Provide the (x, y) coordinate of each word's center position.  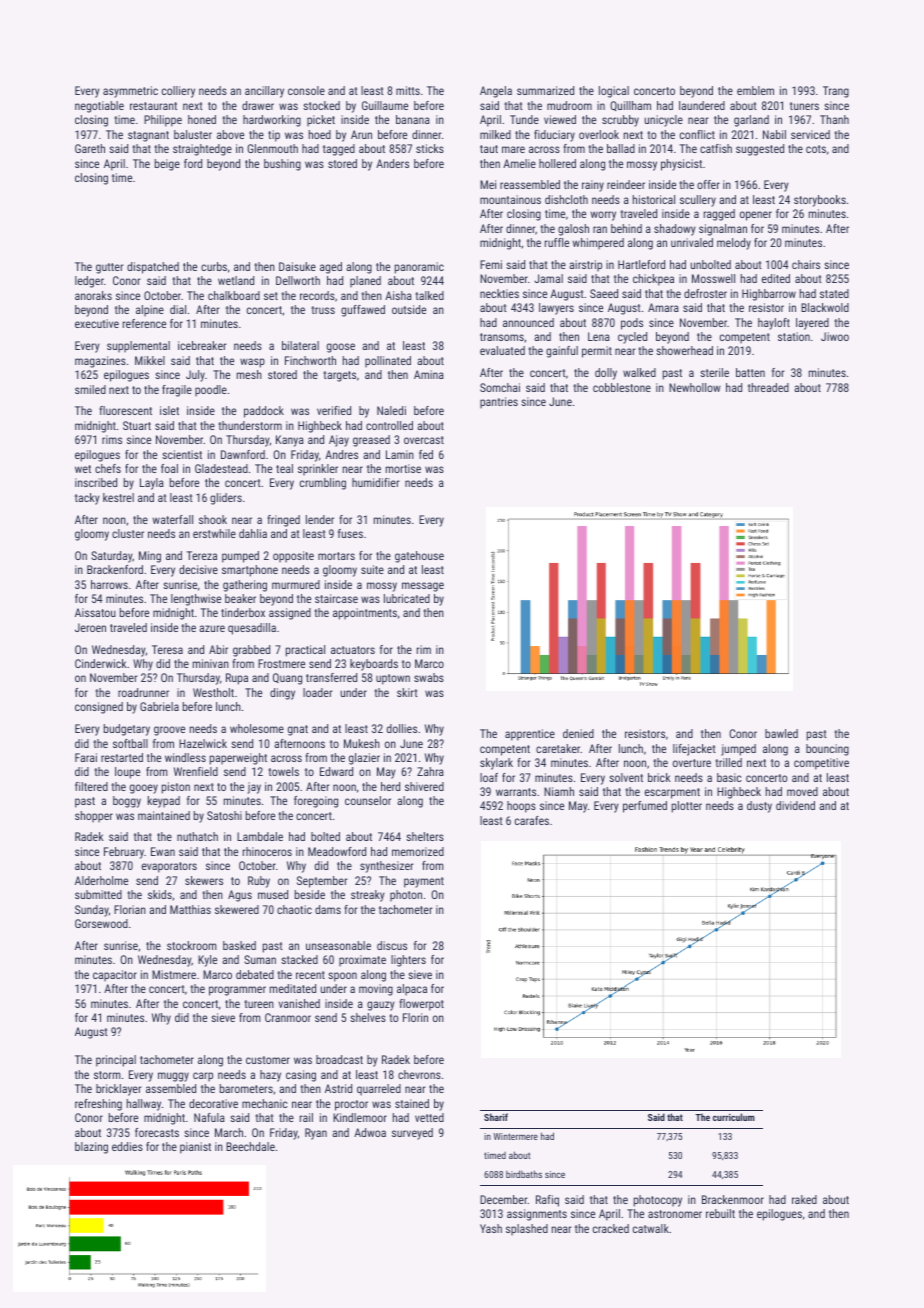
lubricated (407, 598)
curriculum (734, 1117)
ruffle (557, 242)
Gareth (90, 148)
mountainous (510, 199)
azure (212, 628)
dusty (759, 807)
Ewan (163, 851)
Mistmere (174, 974)
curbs (214, 266)
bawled (781, 733)
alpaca (412, 990)
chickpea (653, 280)
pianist (195, 1148)
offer (708, 184)
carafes (532, 820)
